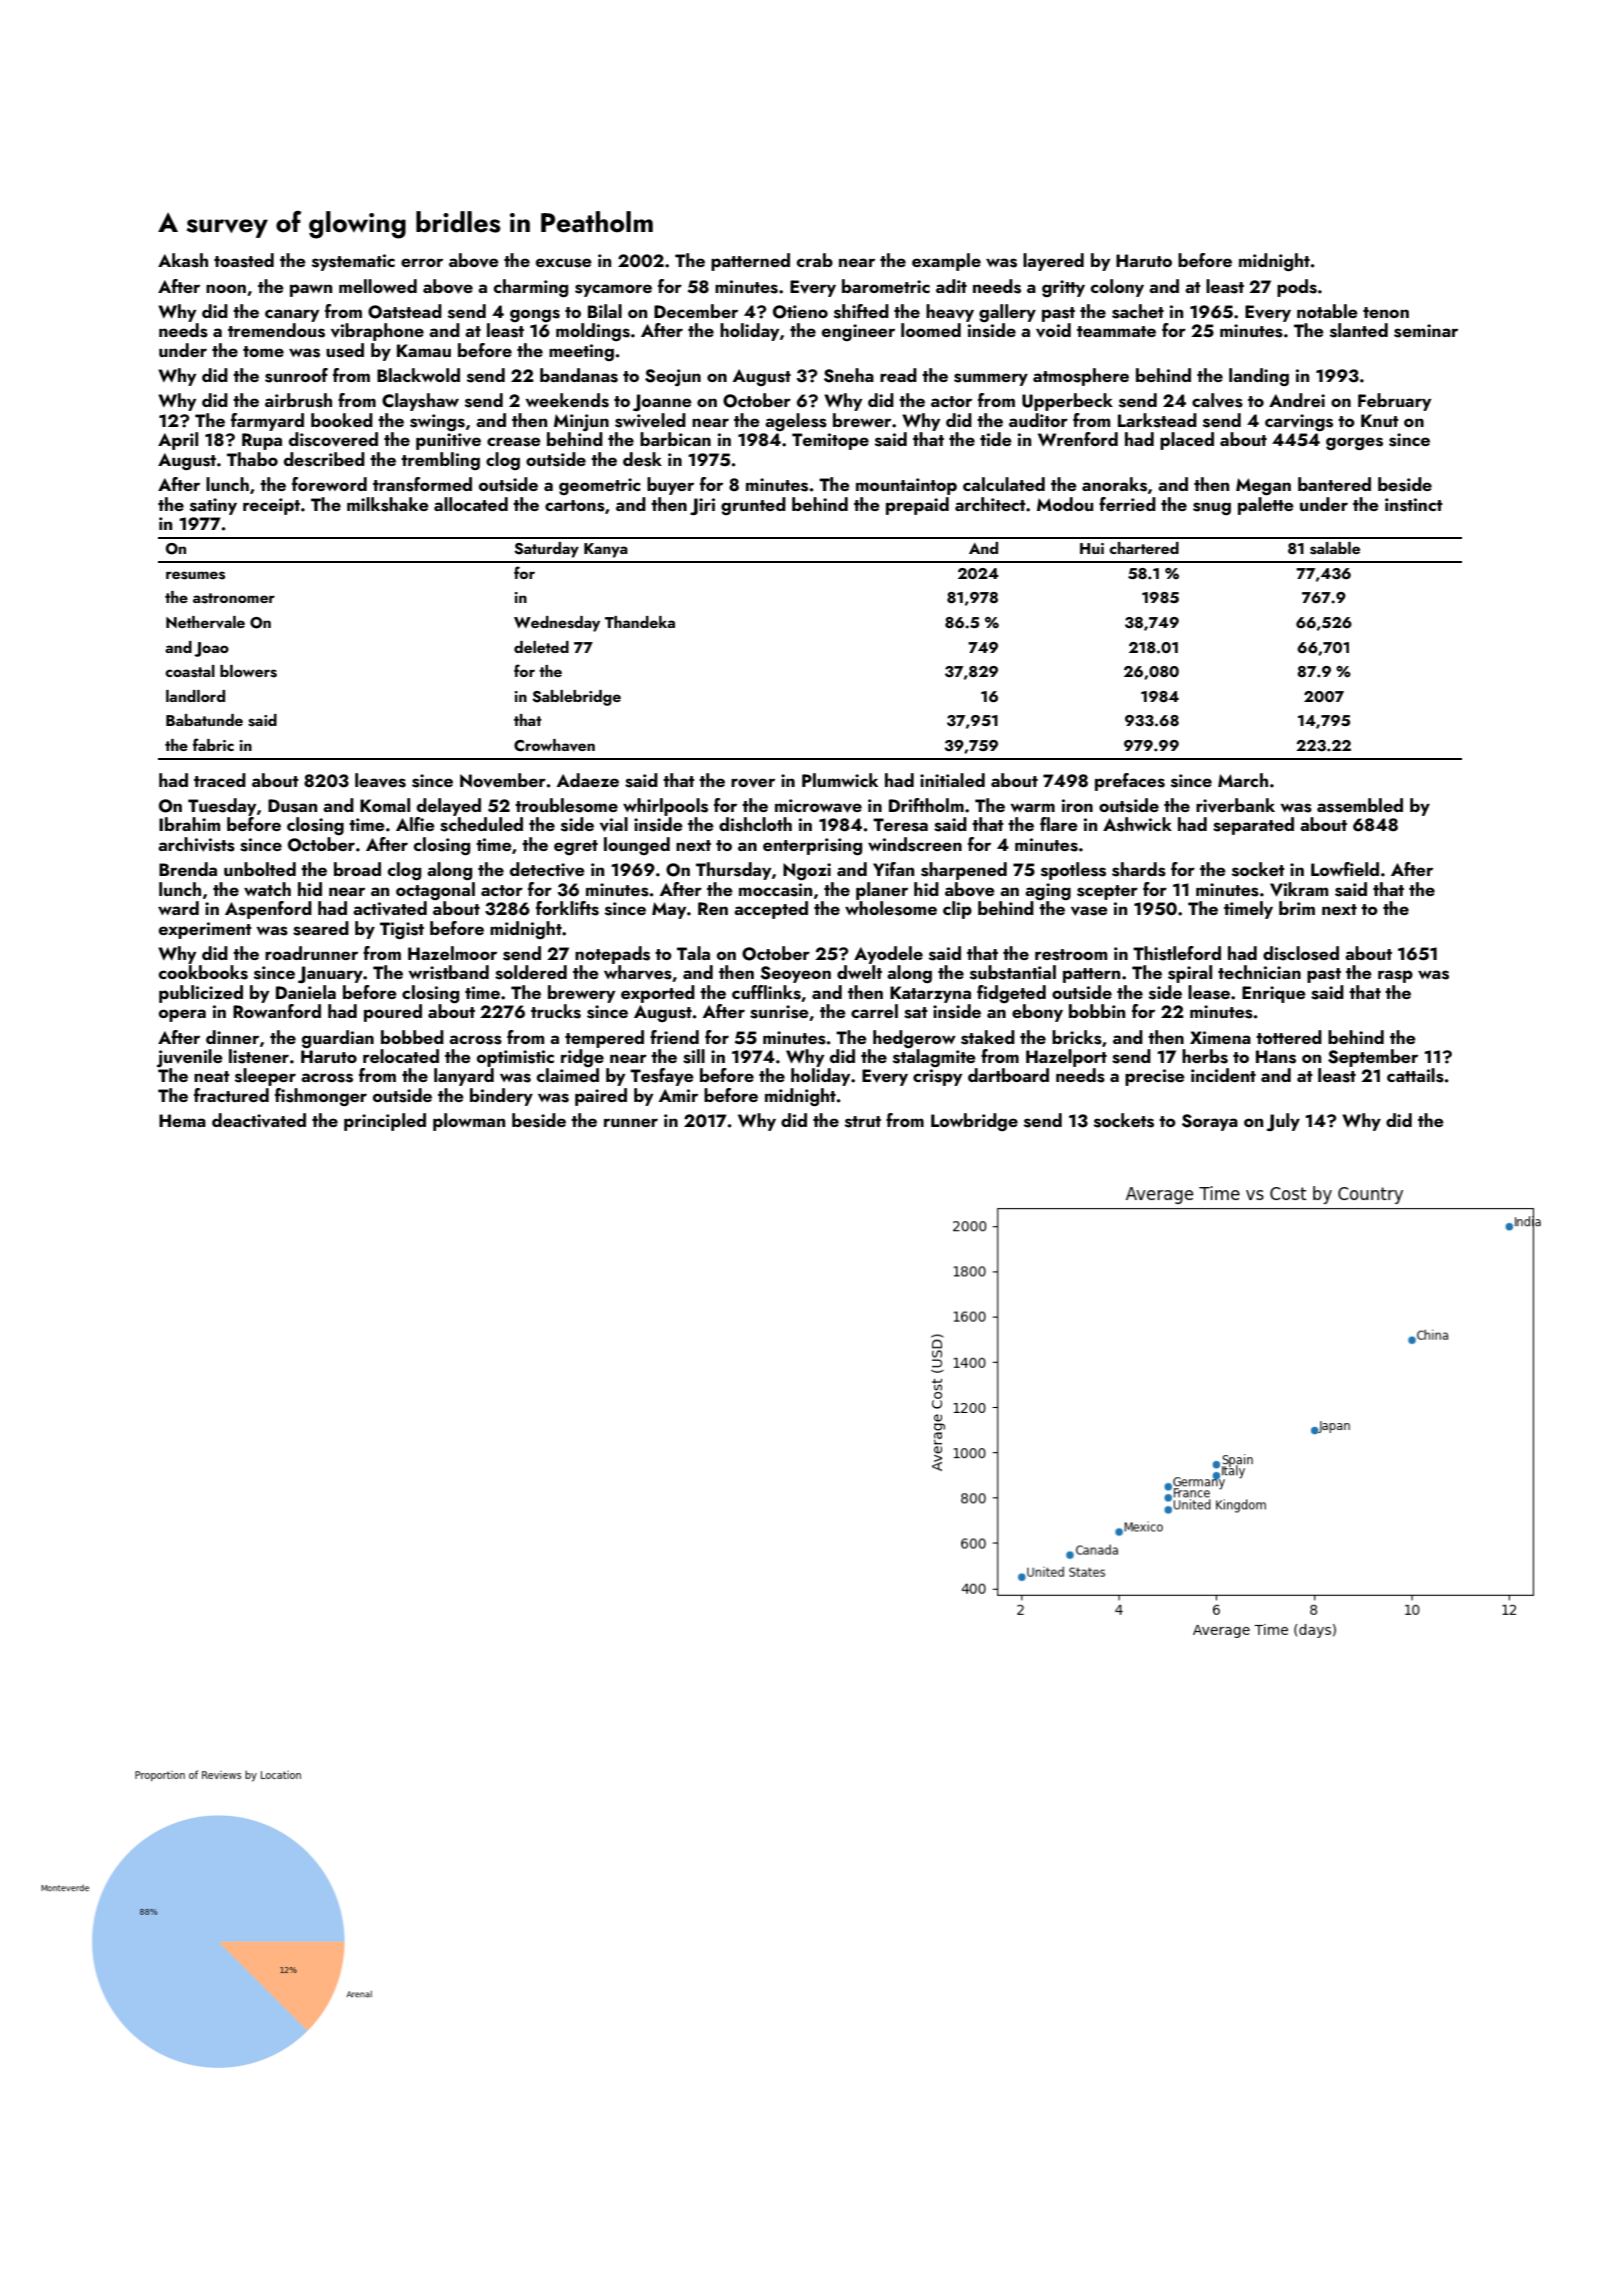 The width and height of the image is (1620, 2292). Describe the element at coordinates (1259, 377) in the image. I see `landing` at that location.
